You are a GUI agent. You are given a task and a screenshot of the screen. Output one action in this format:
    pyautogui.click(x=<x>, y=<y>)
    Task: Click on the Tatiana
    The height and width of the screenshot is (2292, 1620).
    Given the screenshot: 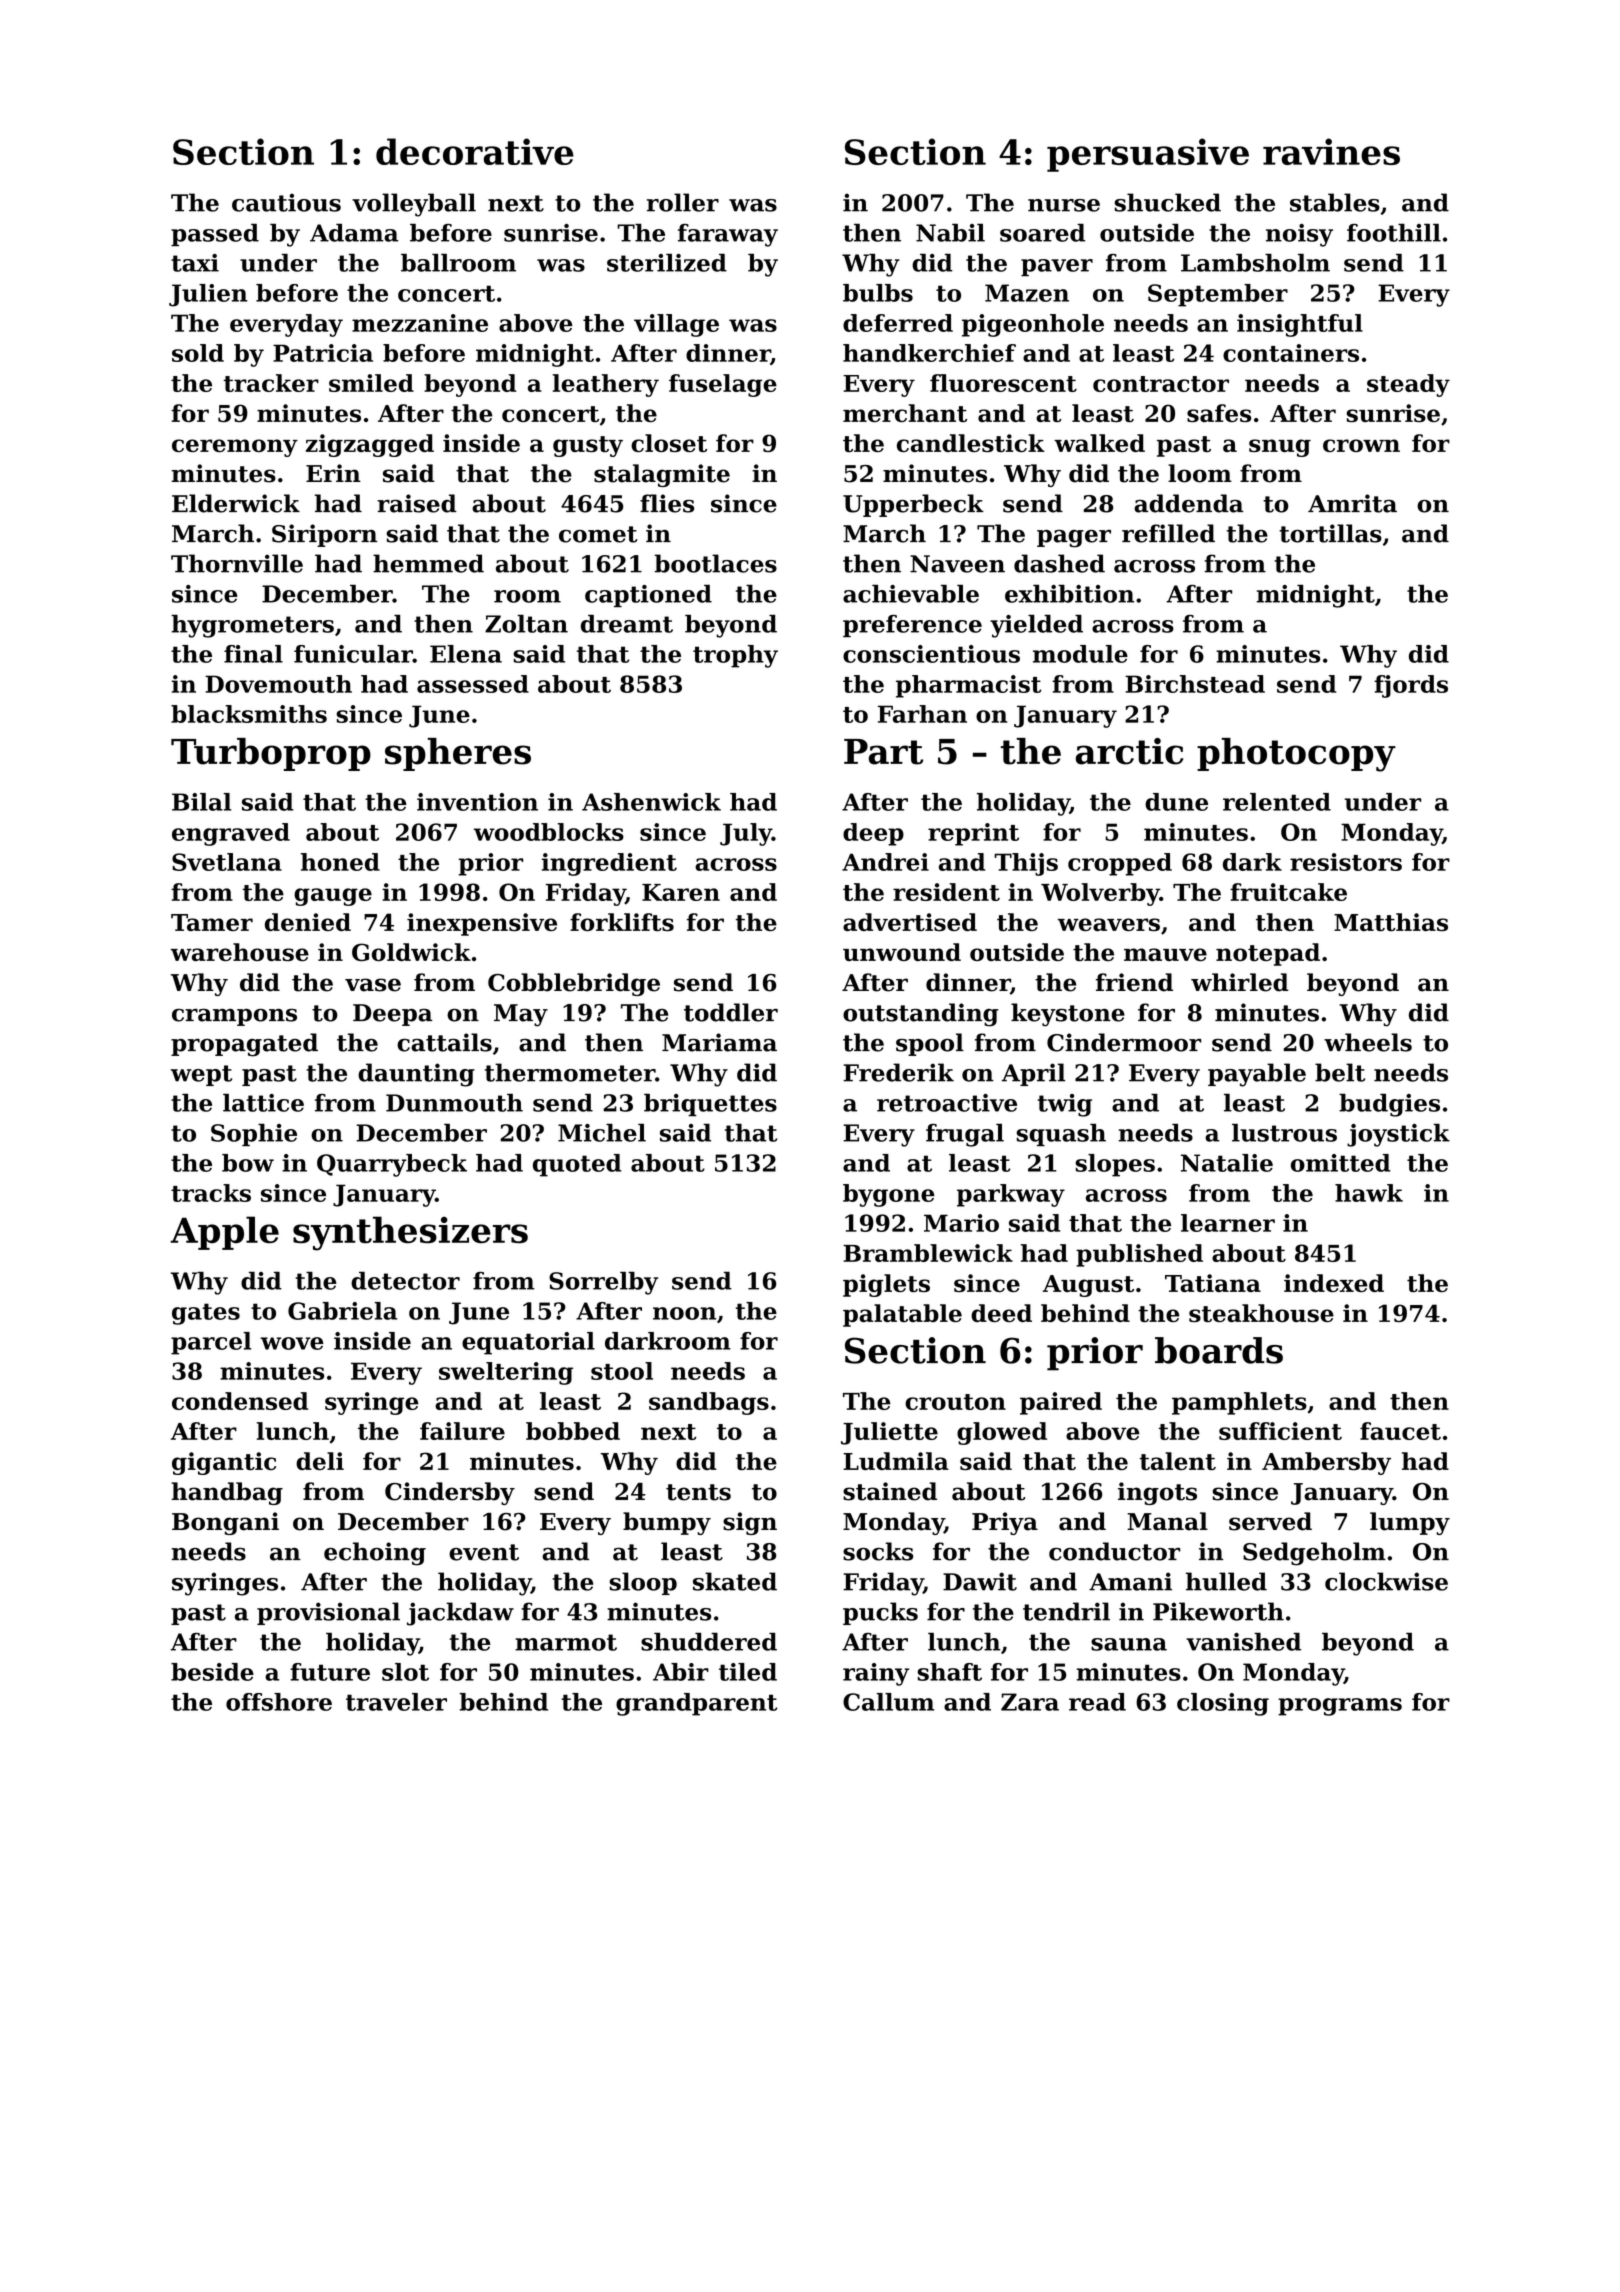 What is the action you would take?
    pyautogui.click(x=1213, y=1283)
